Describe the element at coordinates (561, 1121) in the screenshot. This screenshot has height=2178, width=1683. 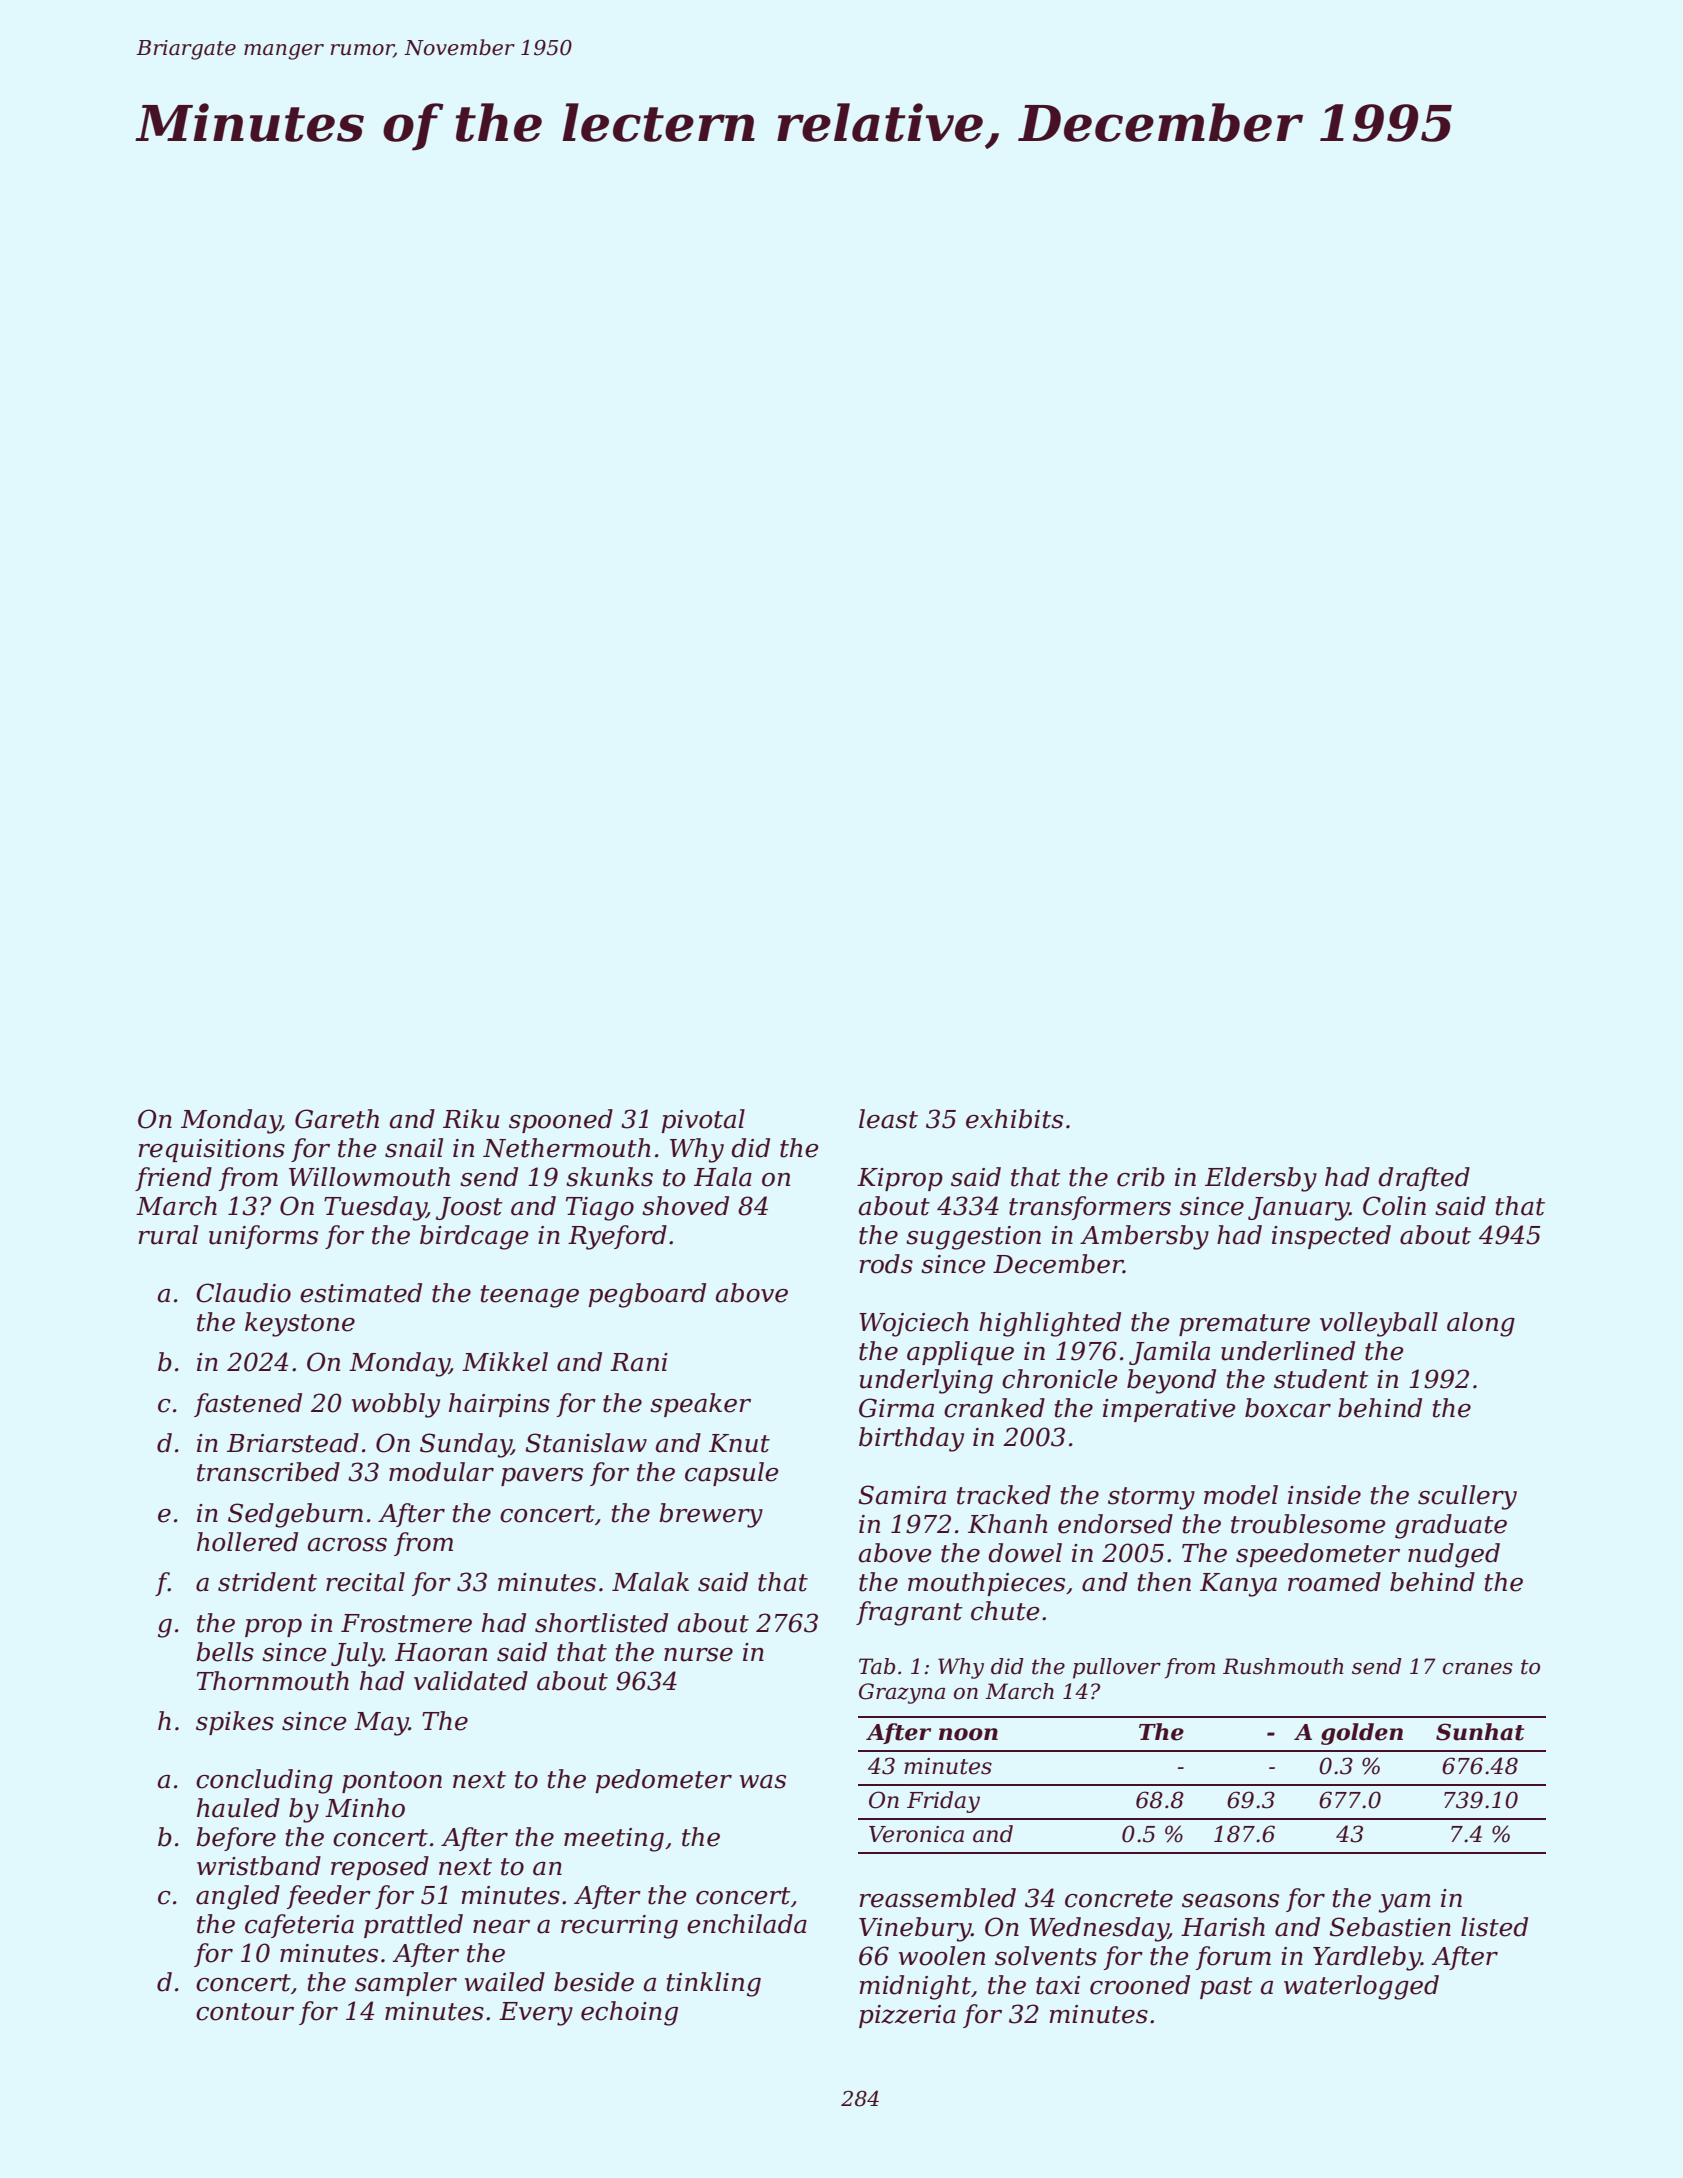
I see `spooned` at that location.
